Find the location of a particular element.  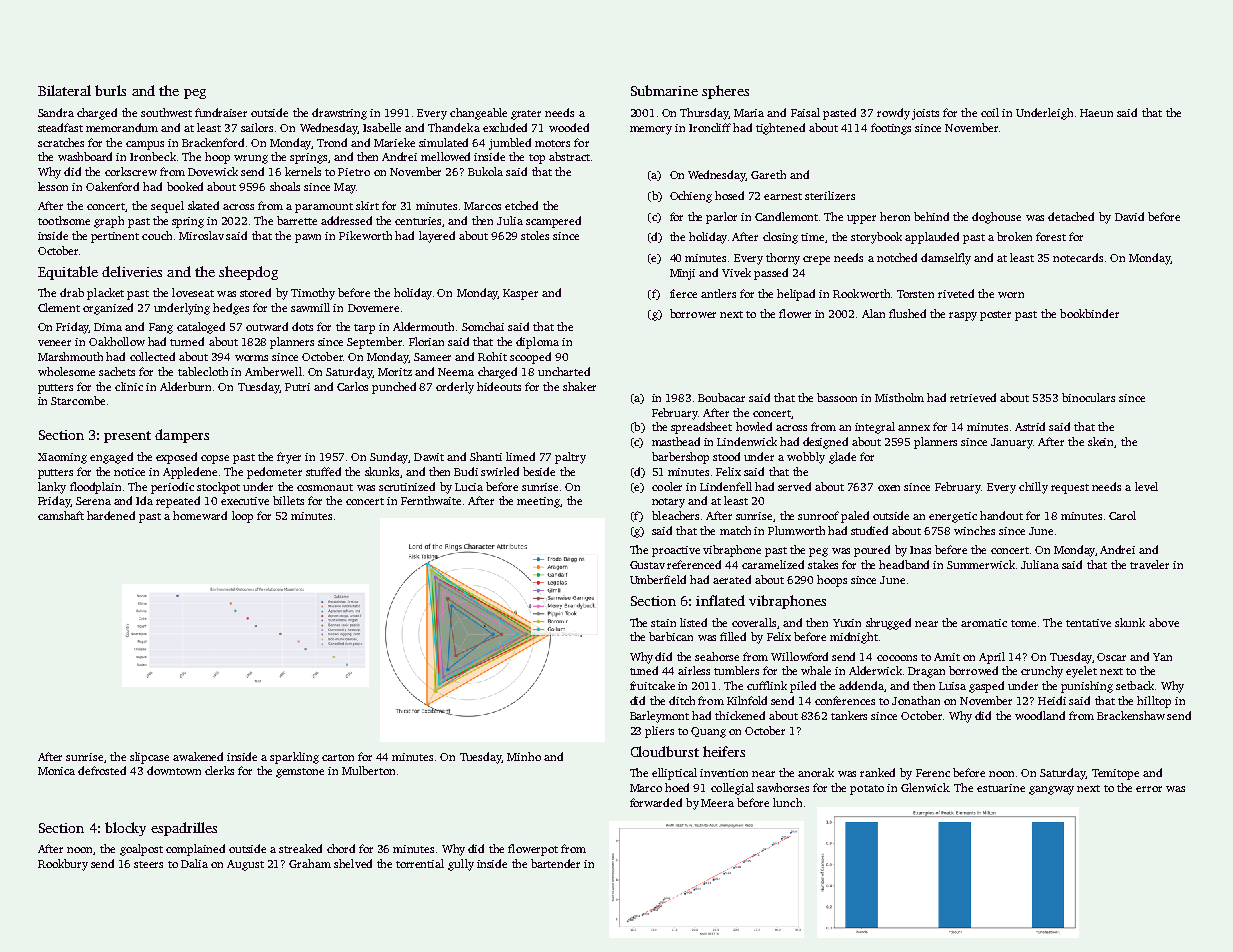

spheres is located at coordinates (725, 92).
